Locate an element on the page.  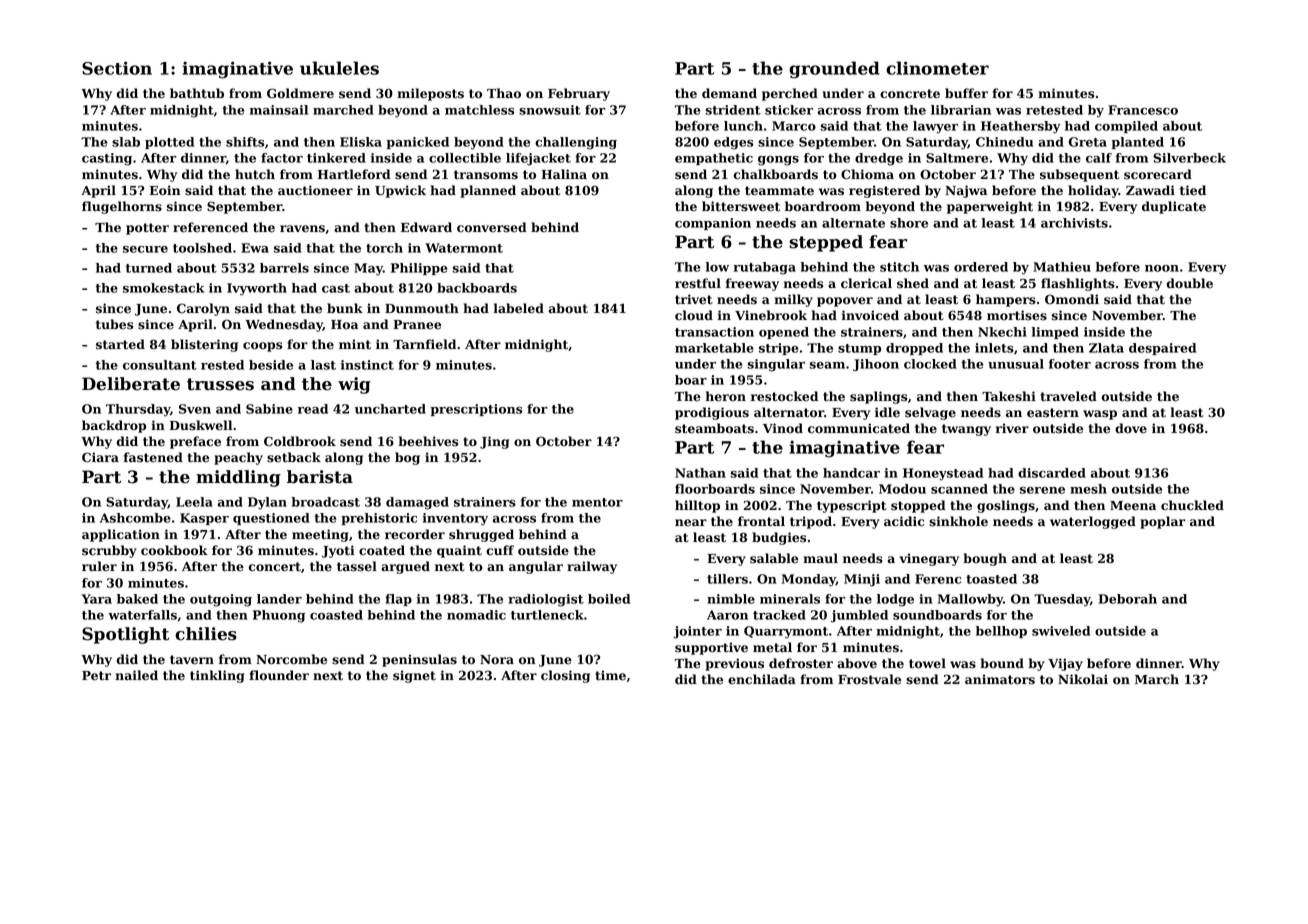
footer is located at coordinates (1070, 364).
